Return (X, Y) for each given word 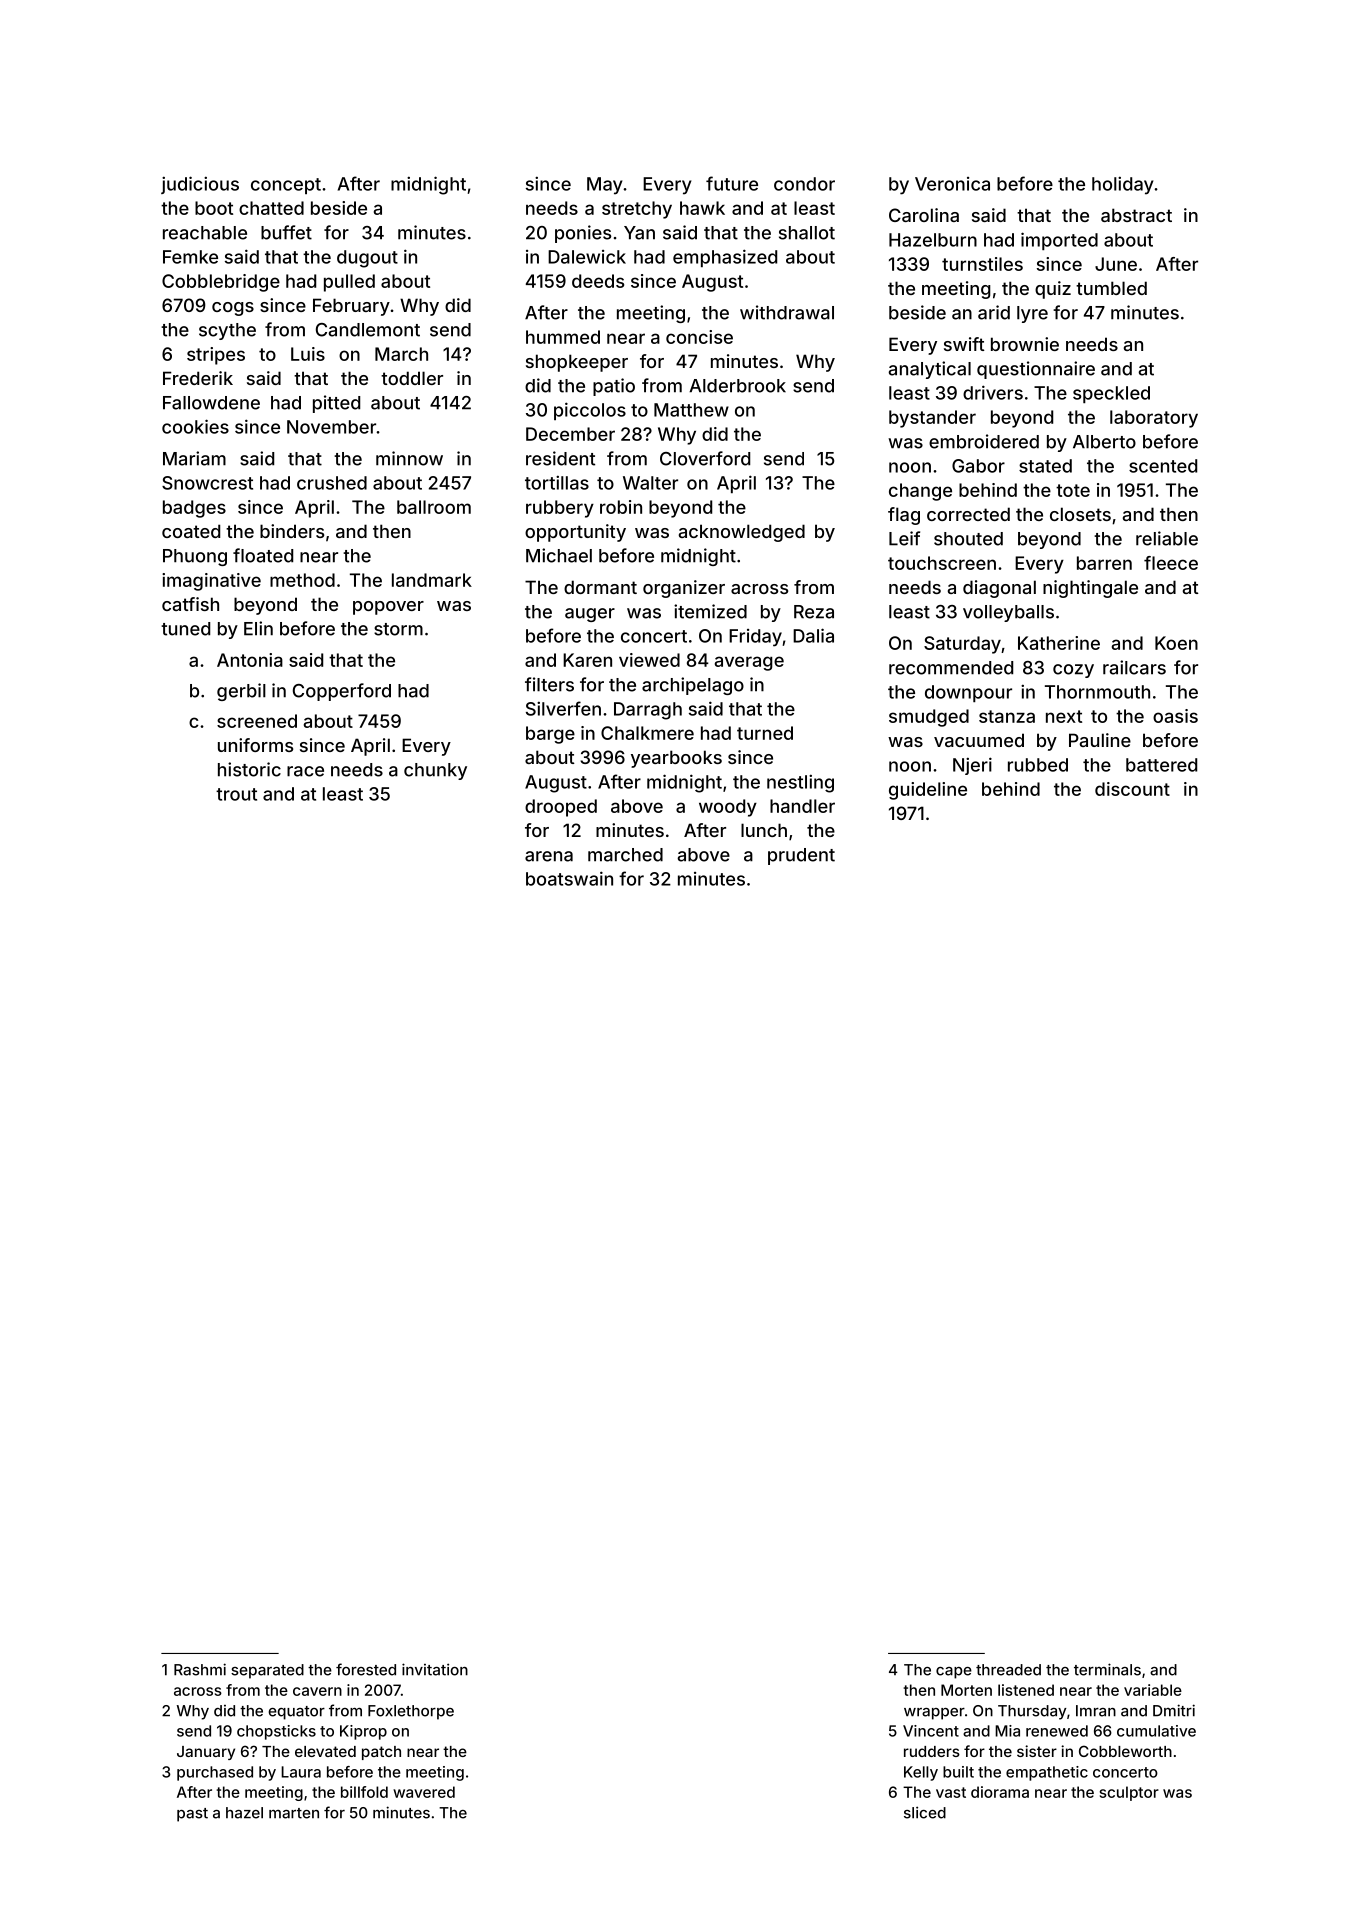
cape (954, 1673)
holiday (1122, 185)
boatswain (569, 878)
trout (236, 794)
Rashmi (200, 1669)
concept (286, 186)
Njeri (972, 766)
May (604, 186)
